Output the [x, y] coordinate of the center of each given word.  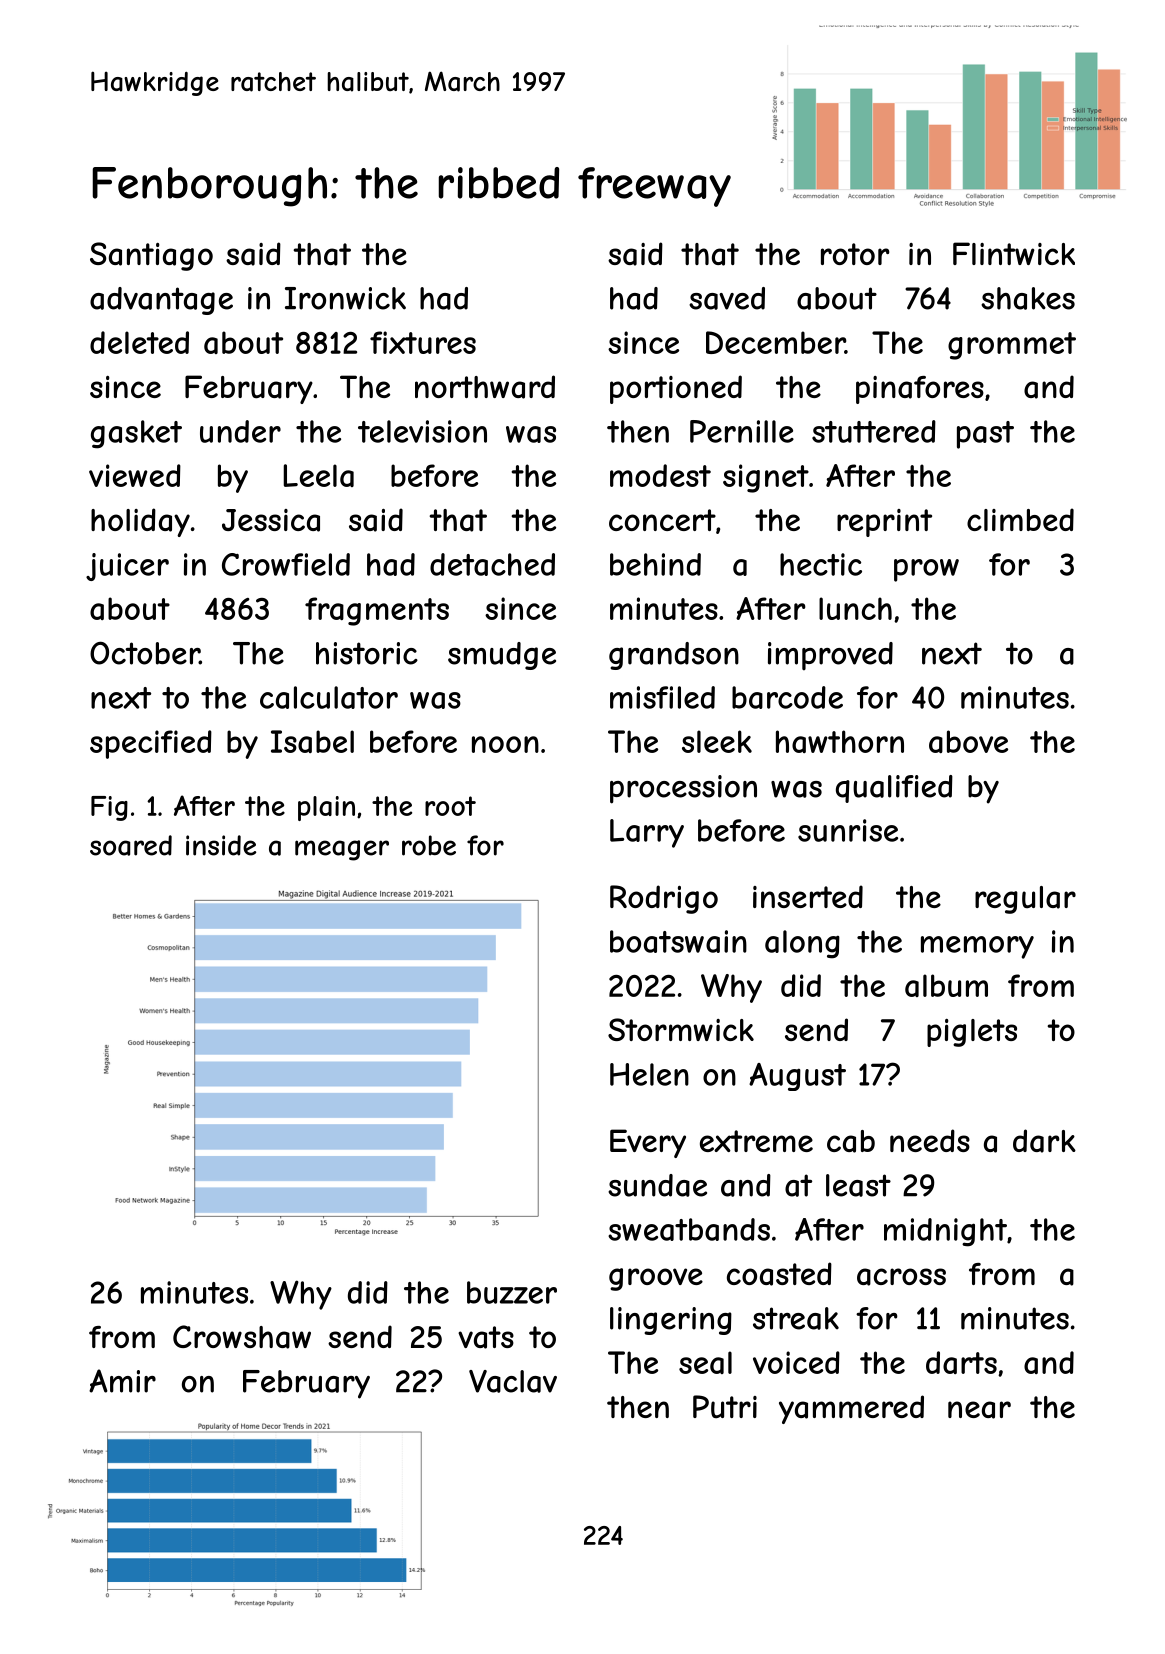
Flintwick [1014, 253]
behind [655, 564]
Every [648, 1143]
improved [830, 656]
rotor [855, 254]
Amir [122, 1381]
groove [656, 1279]
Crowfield [286, 564]
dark [1044, 1141]
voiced [796, 1362]
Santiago [151, 256]
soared [131, 845]
